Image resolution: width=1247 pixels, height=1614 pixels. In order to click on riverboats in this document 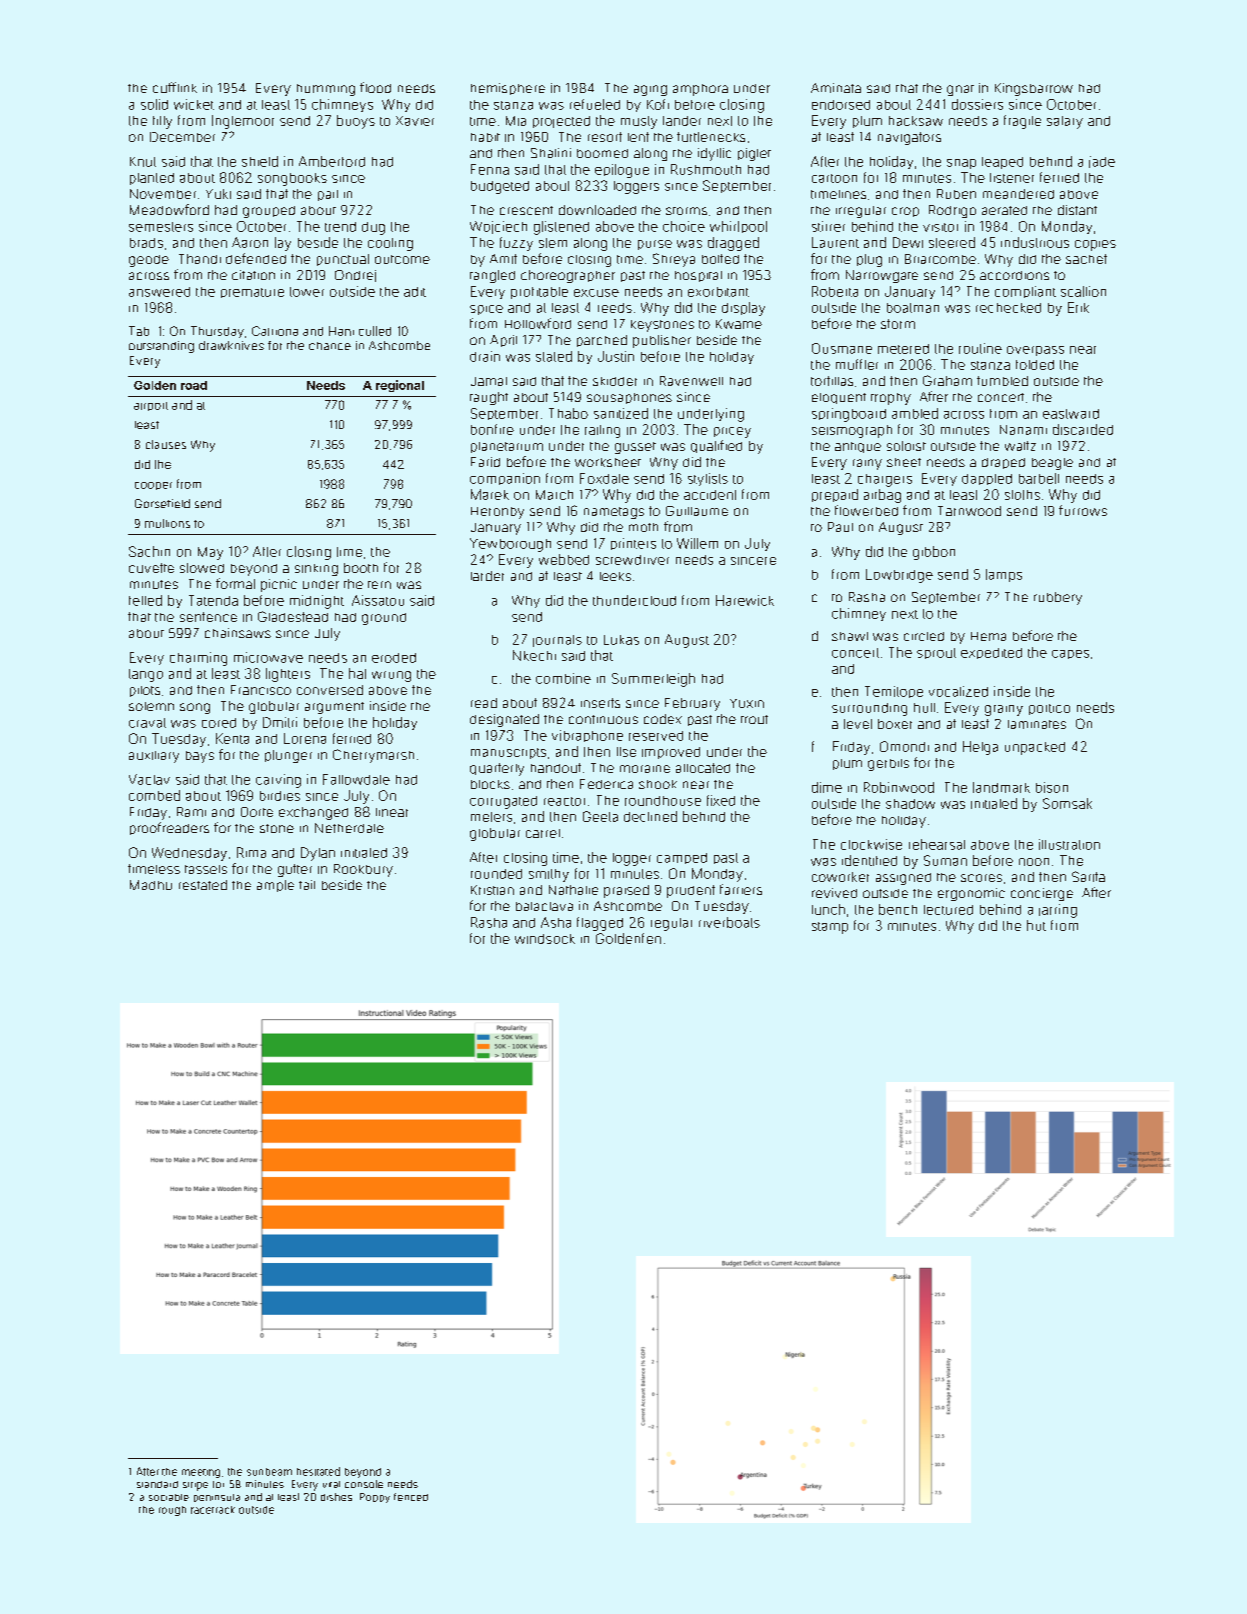, I will do `click(729, 922)`.
